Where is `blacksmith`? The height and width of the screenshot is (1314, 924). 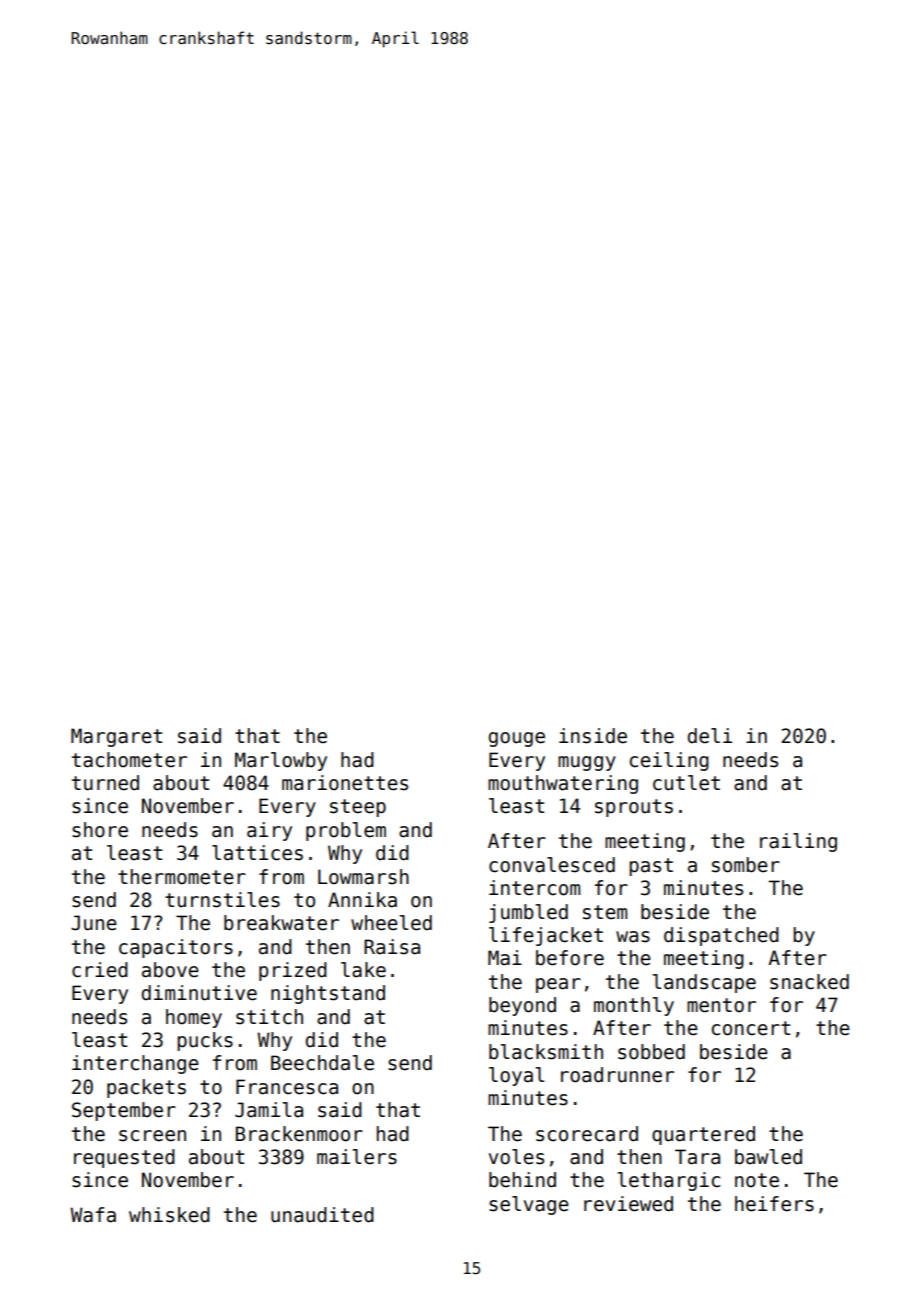
blacksmith is located at coordinates (546, 1052).
